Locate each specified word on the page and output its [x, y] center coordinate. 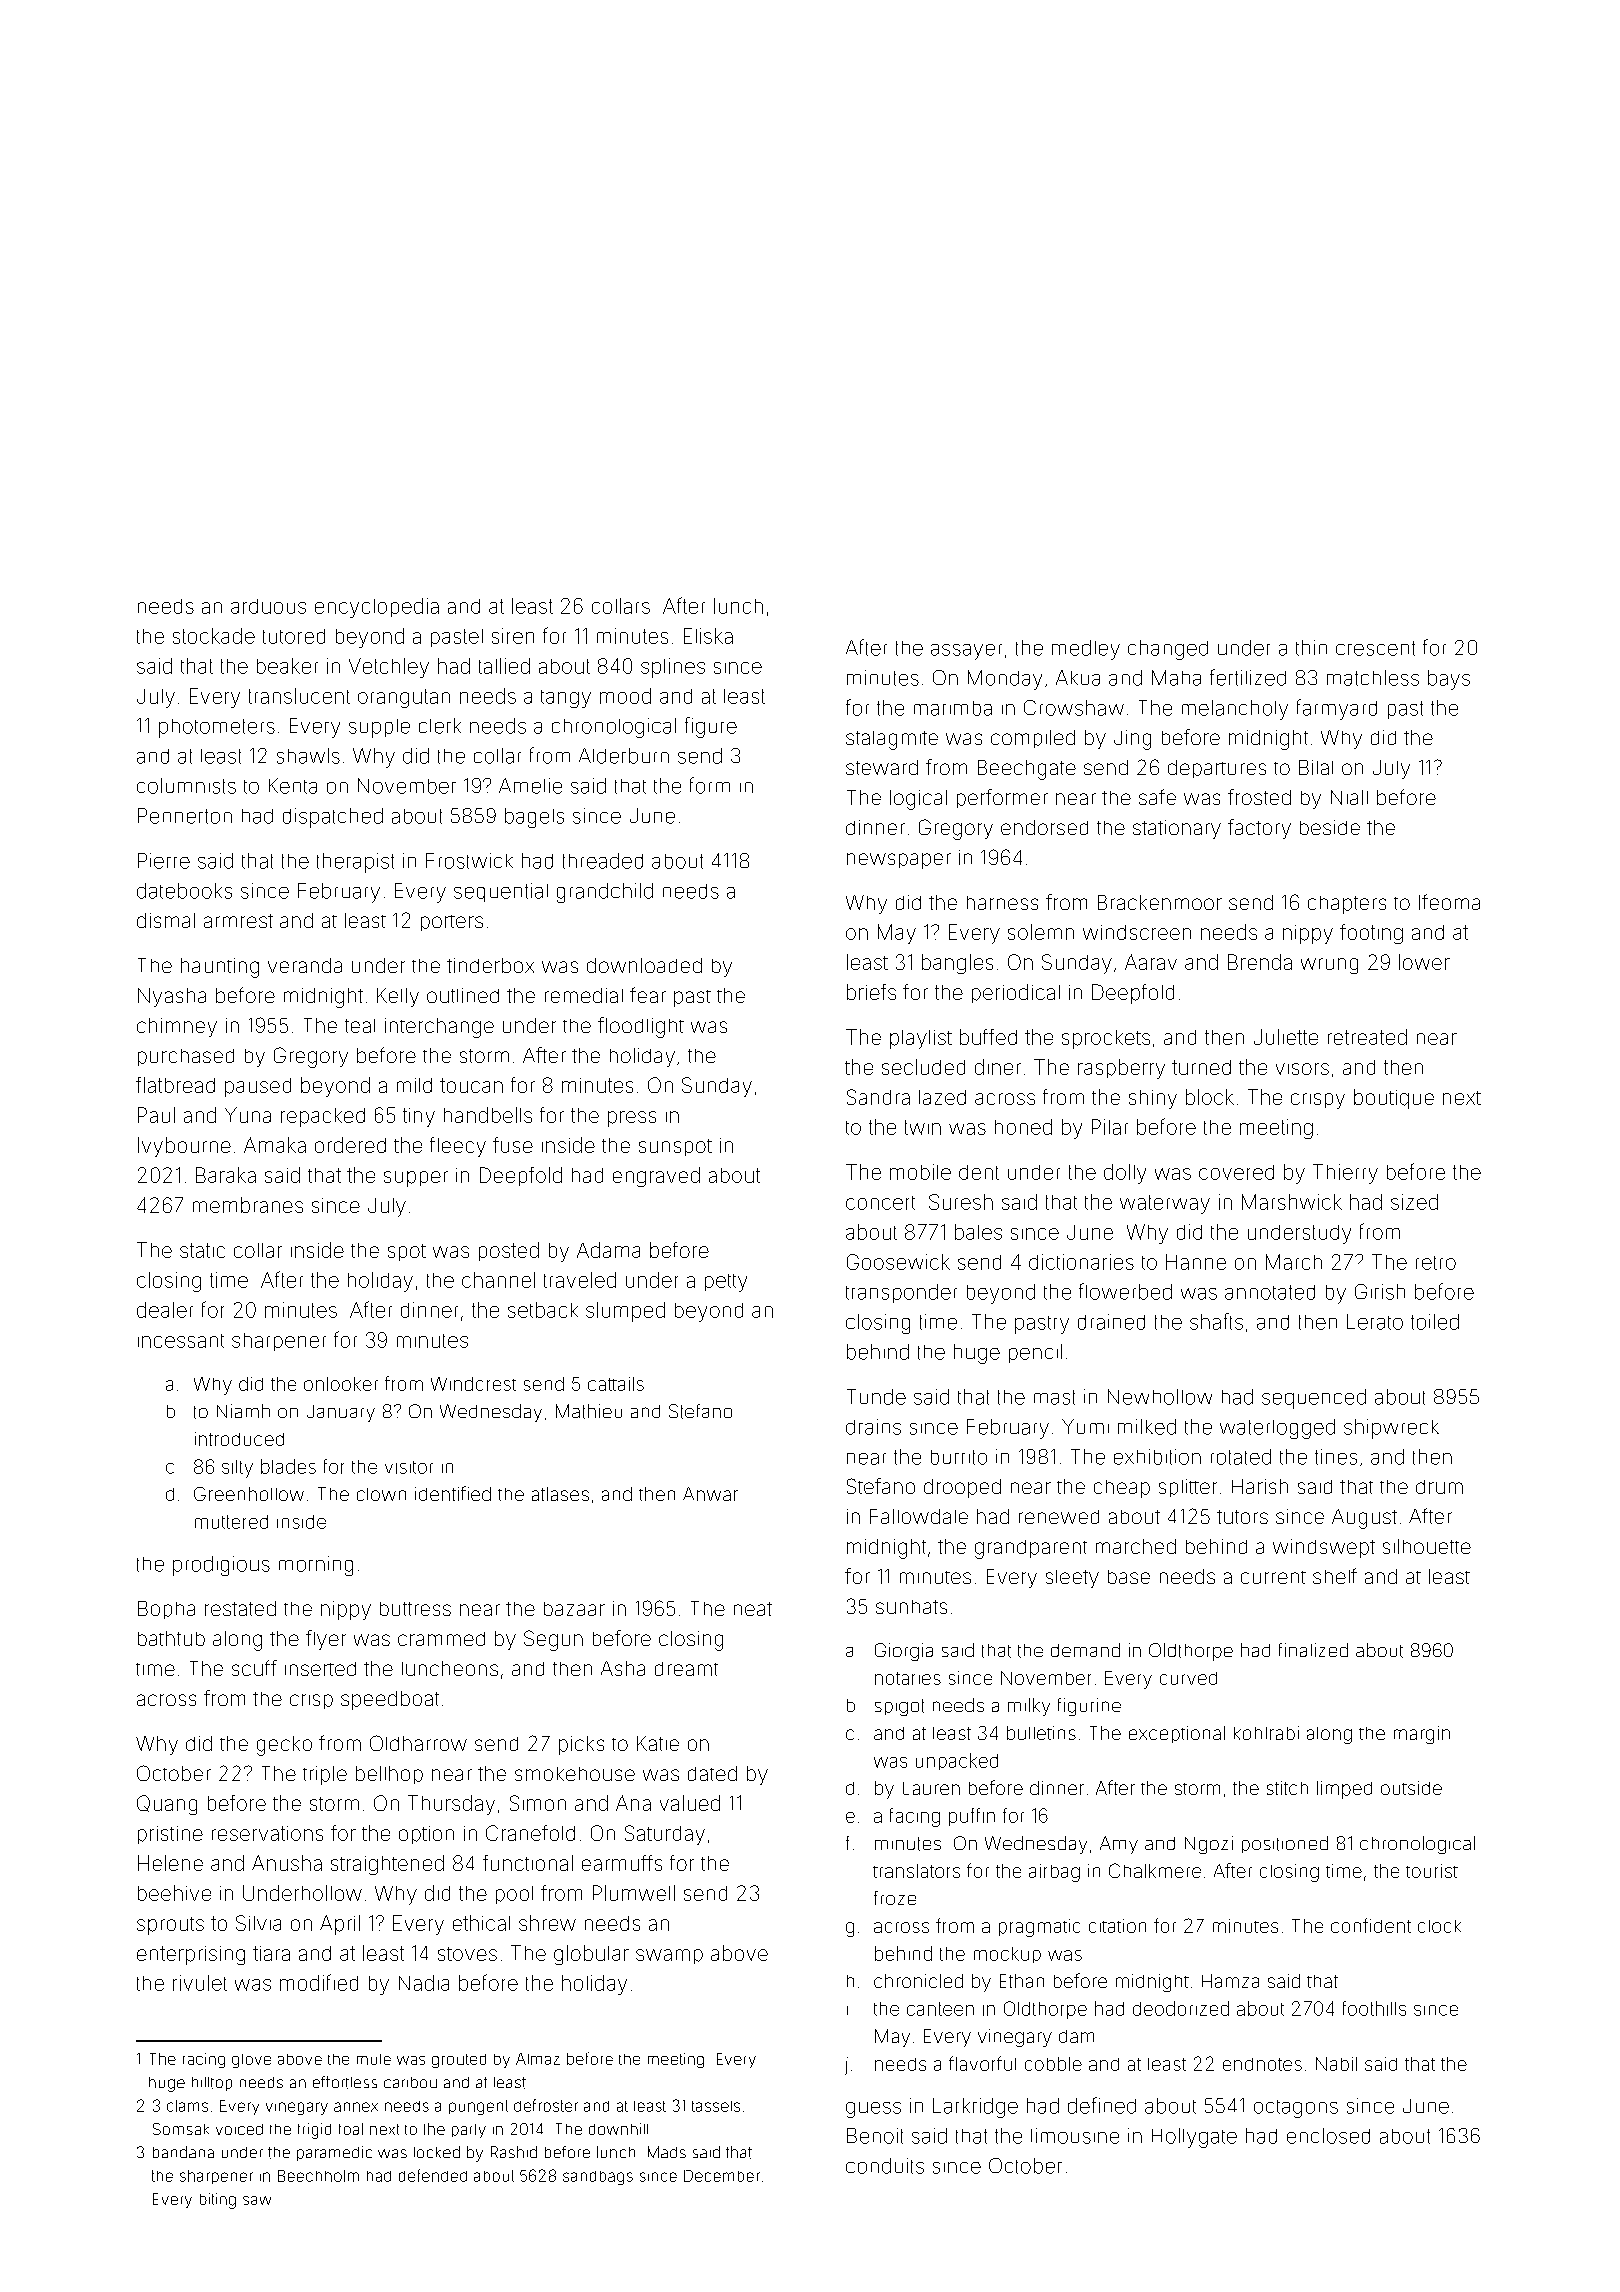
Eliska [708, 636]
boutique [1394, 1099]
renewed [1059, 1517]
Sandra [878, 1097]
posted [509, 1251]
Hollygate [1194, 2138]
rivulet [200, 1983]
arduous [268, 606]
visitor [409, 1467]
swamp [669, 1956]
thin [1311, 648]
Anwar [710, 1494]
